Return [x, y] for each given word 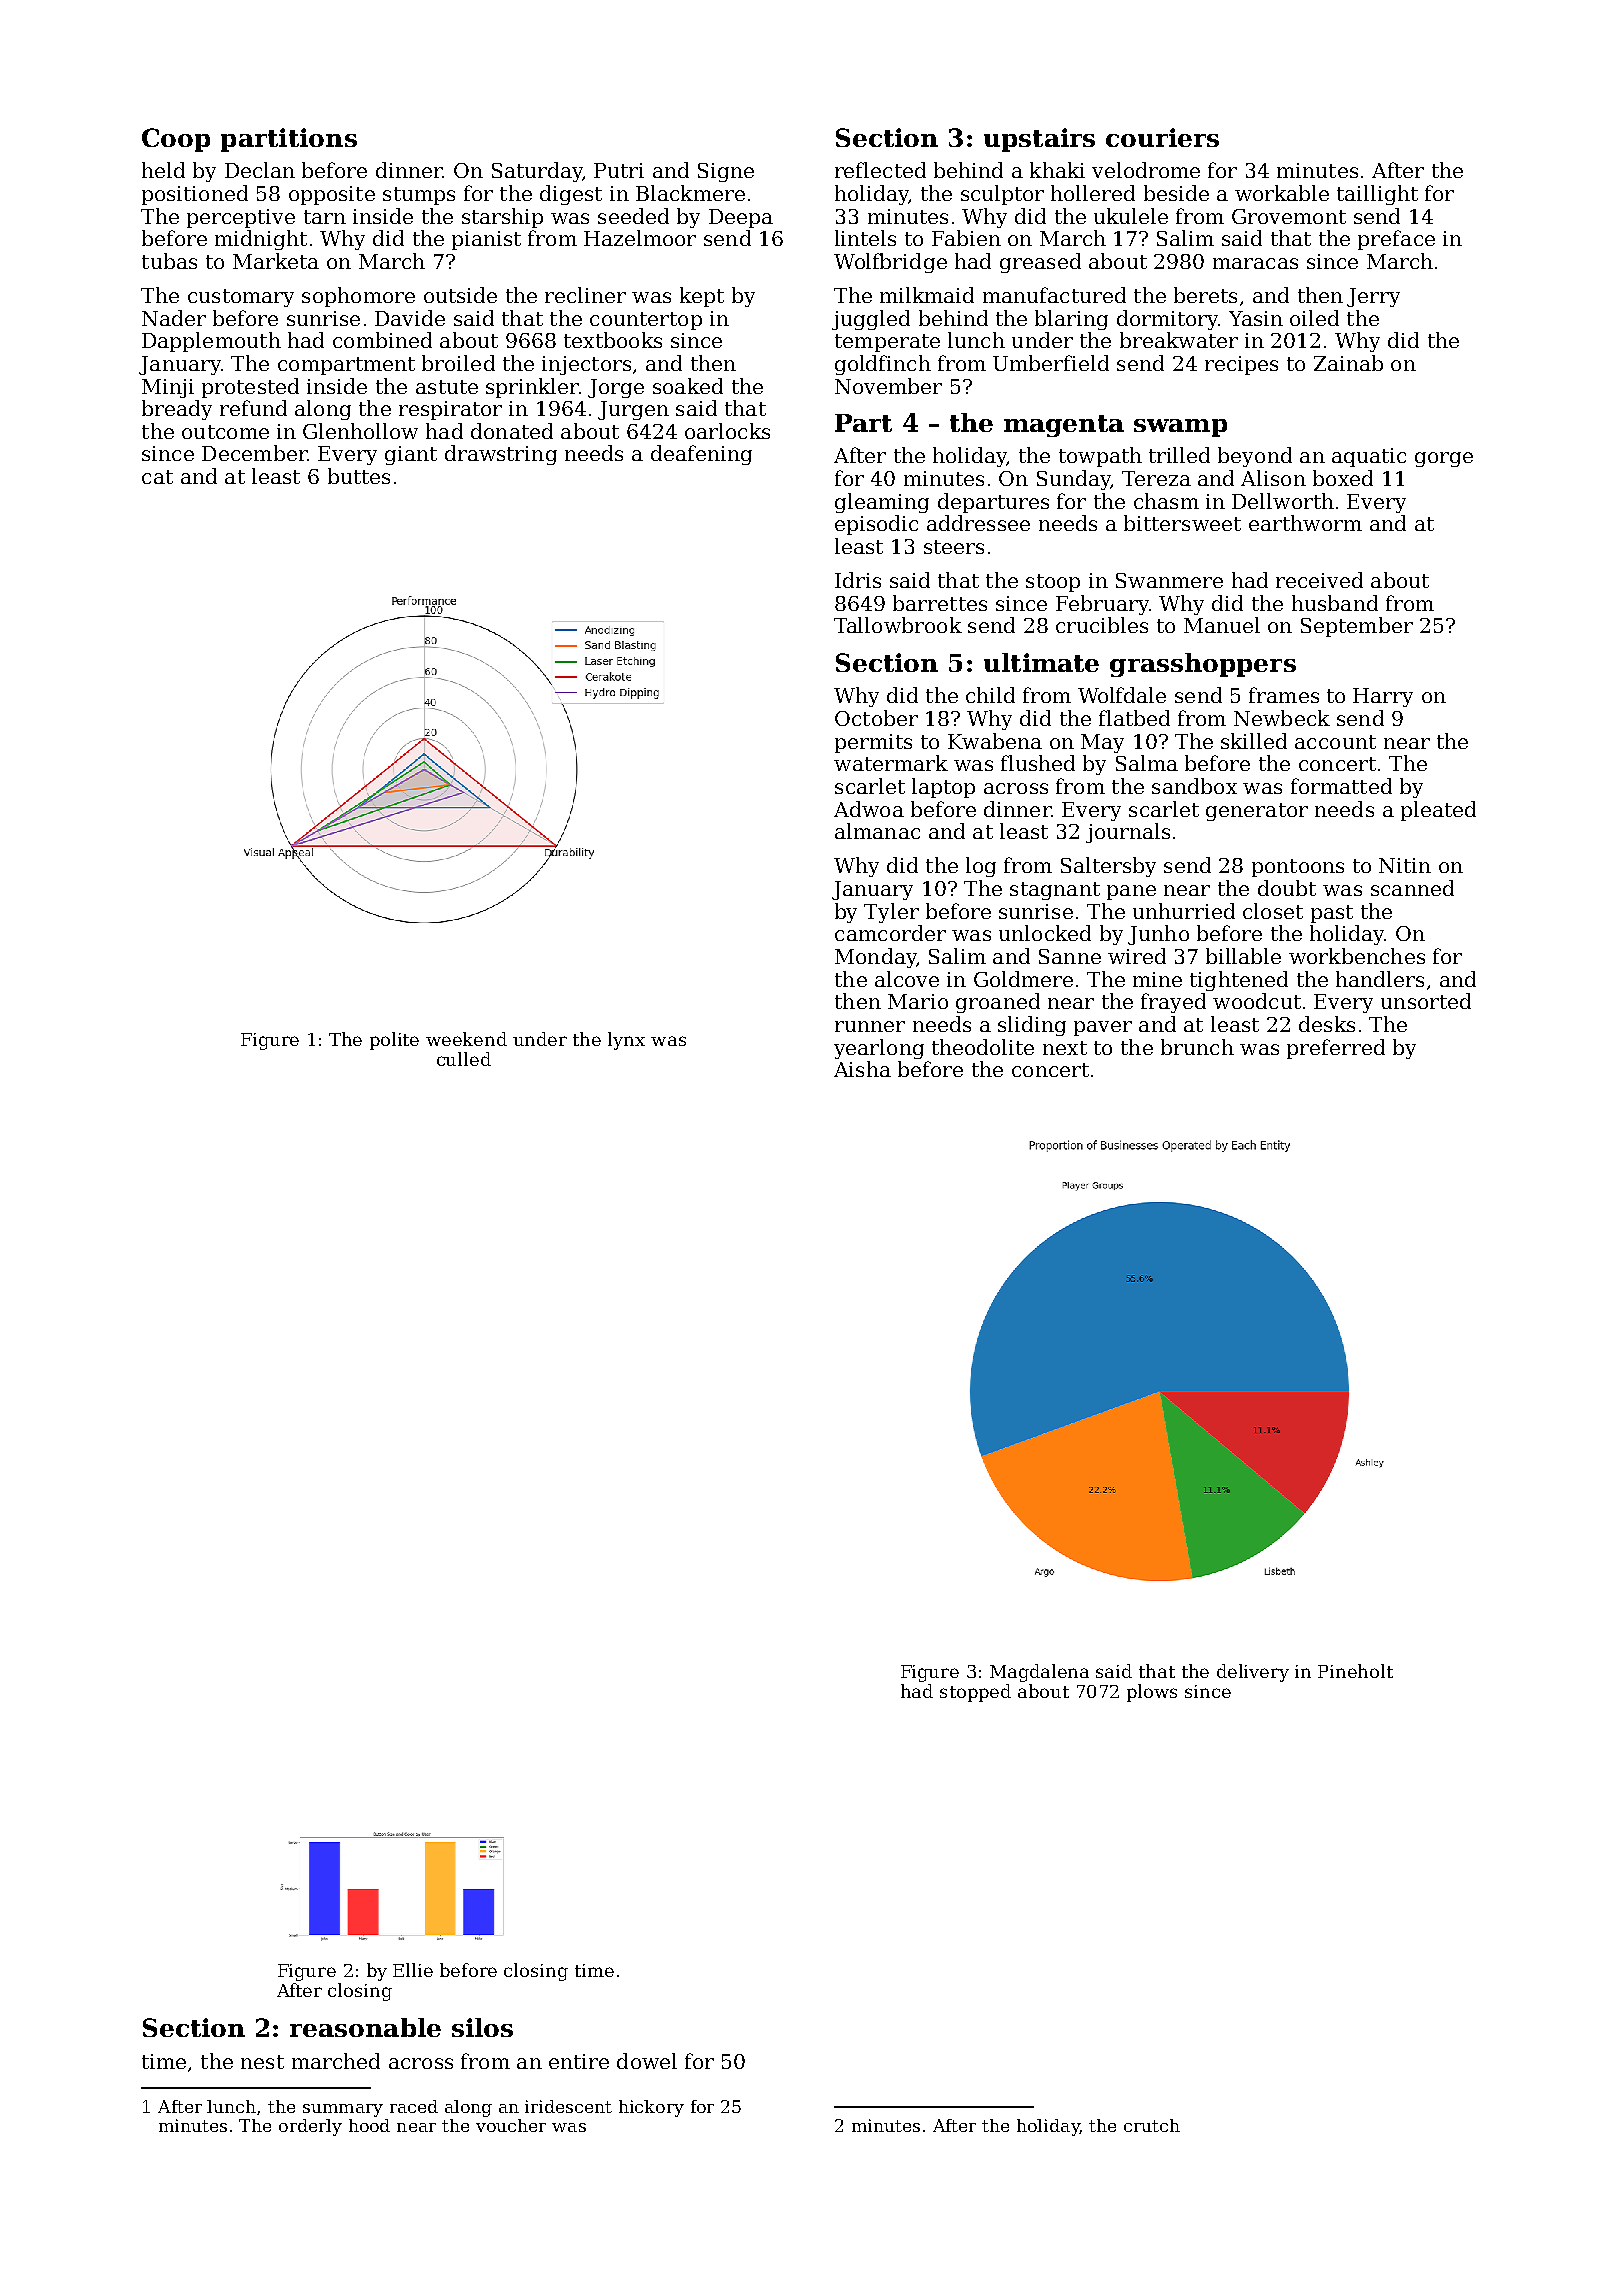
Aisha [862, 1069]
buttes [359, 476]
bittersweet [1182, 523]
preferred [1336, 1049]
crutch [1152, 2125]
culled [464, 1059]
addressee [978, 523]
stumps [419, 196]
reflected [880, 170]
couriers [1162, 137]
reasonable [365, 2027]
